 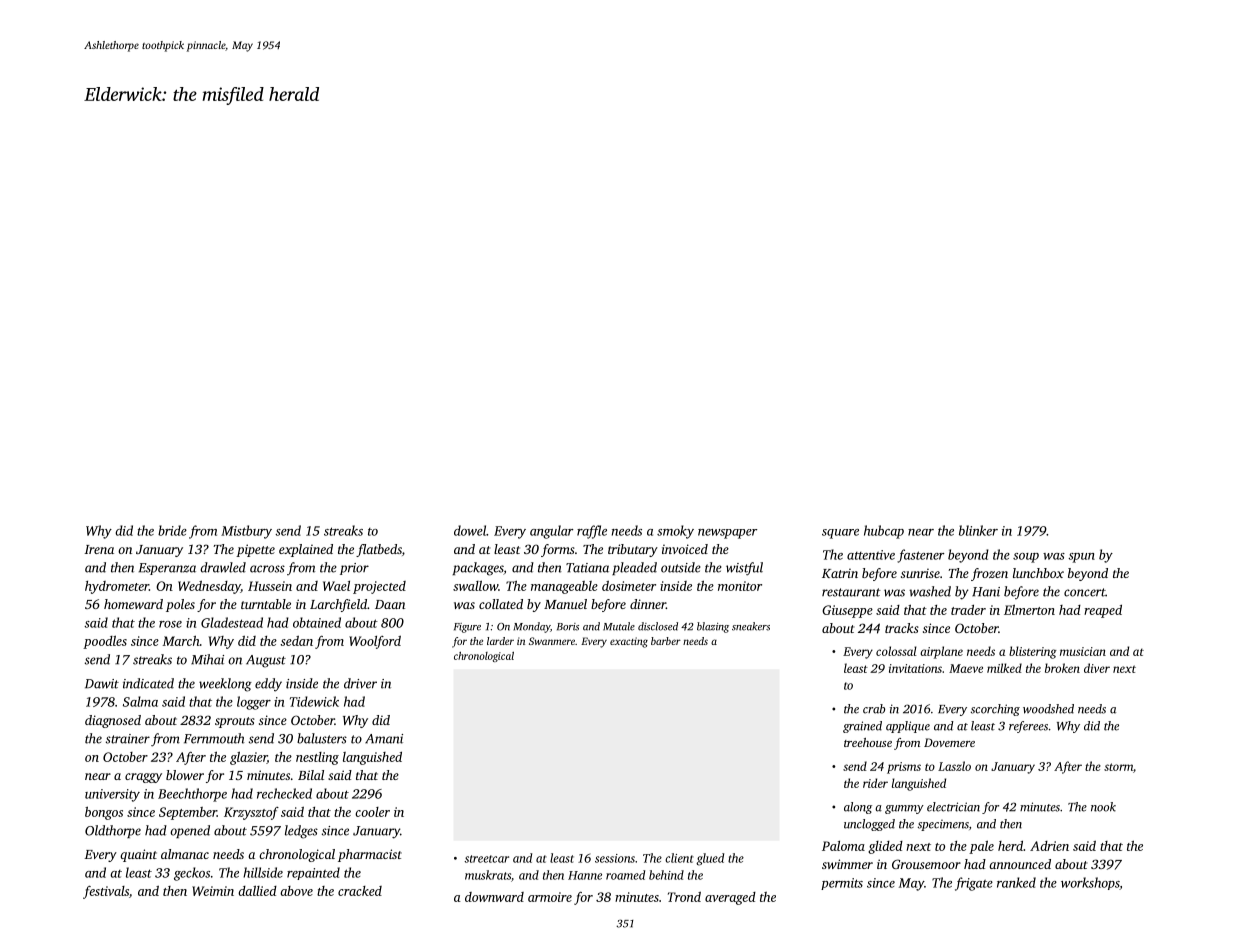 I want to click on fastener, so click(x=920, y=556).
